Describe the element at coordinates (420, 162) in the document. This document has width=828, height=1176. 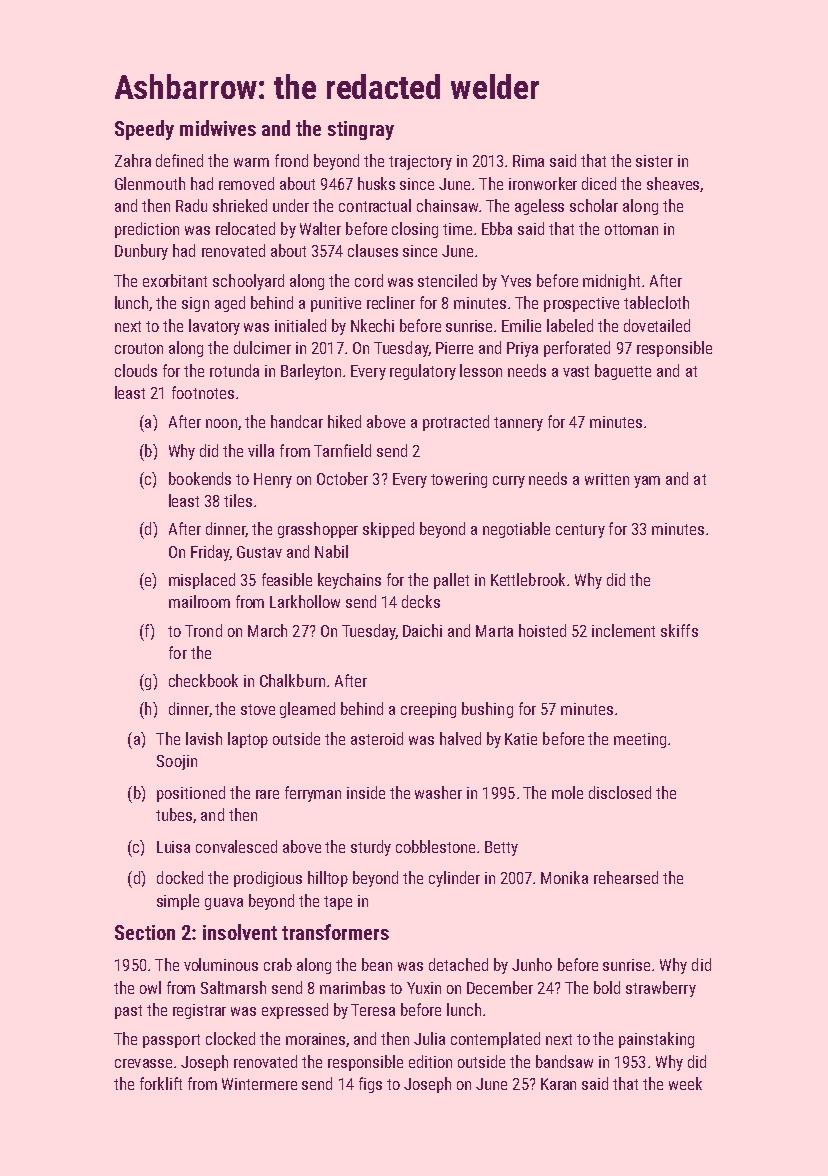
I see `trajectory` at that location.
